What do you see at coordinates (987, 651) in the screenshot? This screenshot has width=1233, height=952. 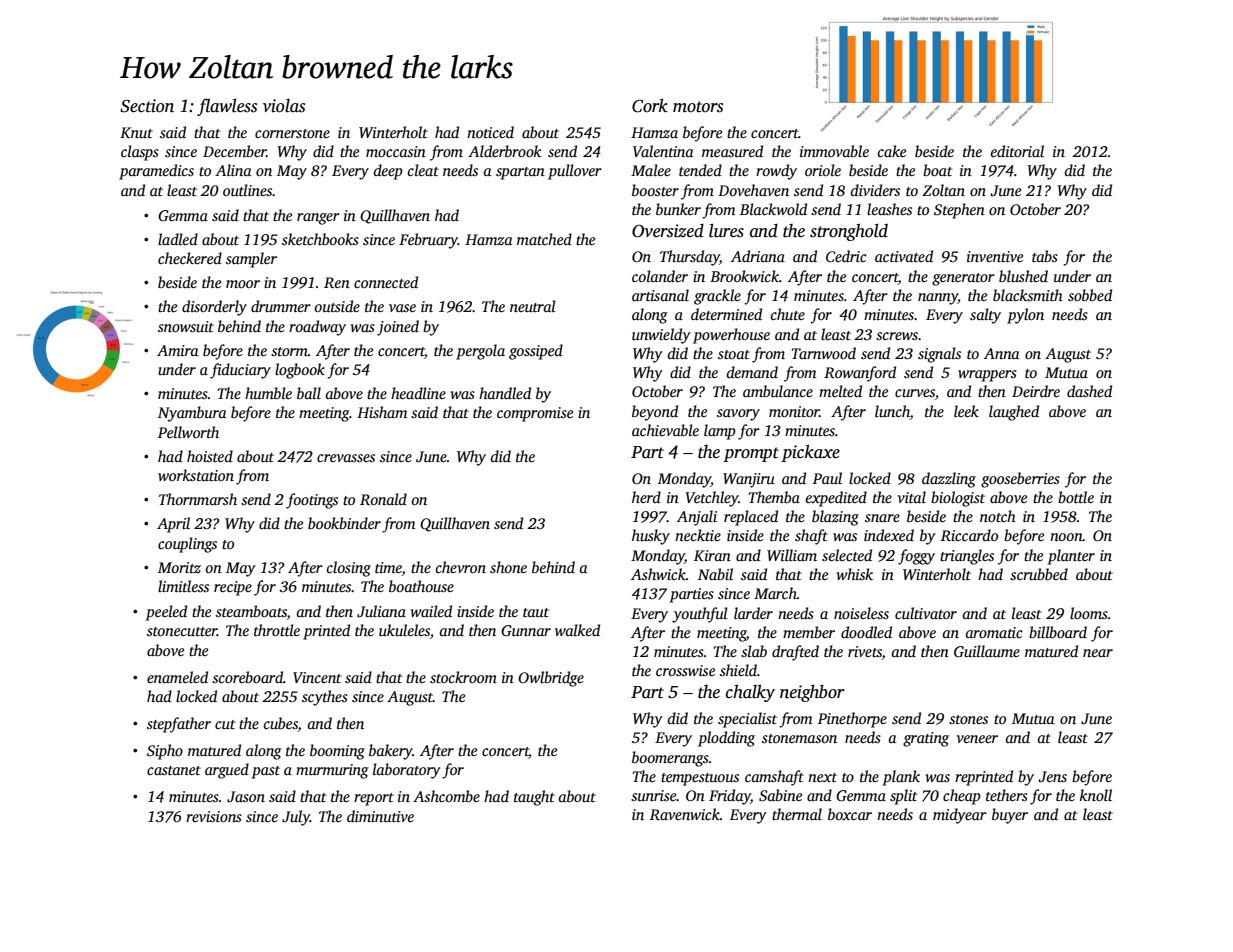 I see `Guillaume` at bounding box center [987, 651].
